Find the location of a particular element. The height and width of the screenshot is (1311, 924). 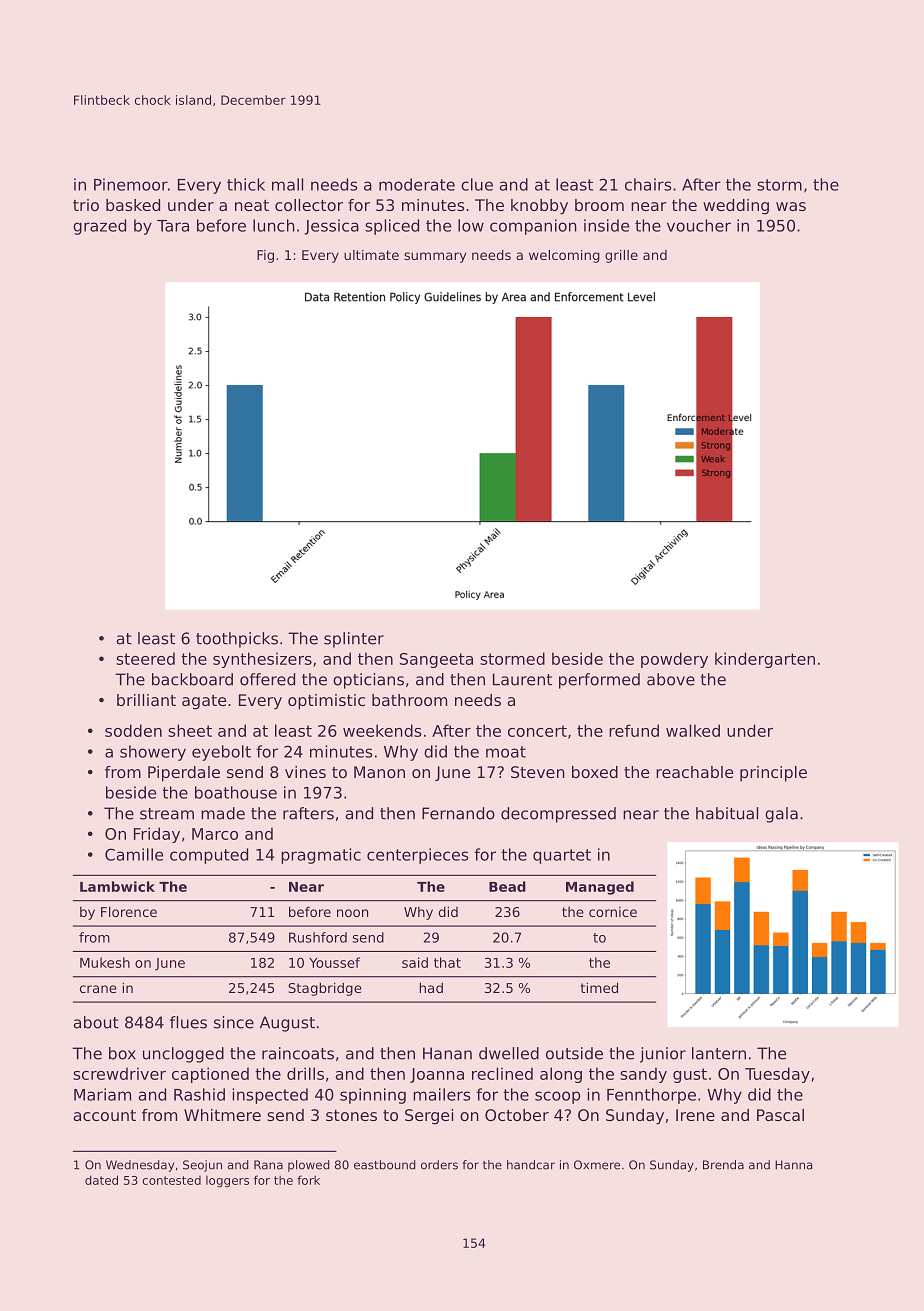

voucher is located at coordinates (699, 225).
